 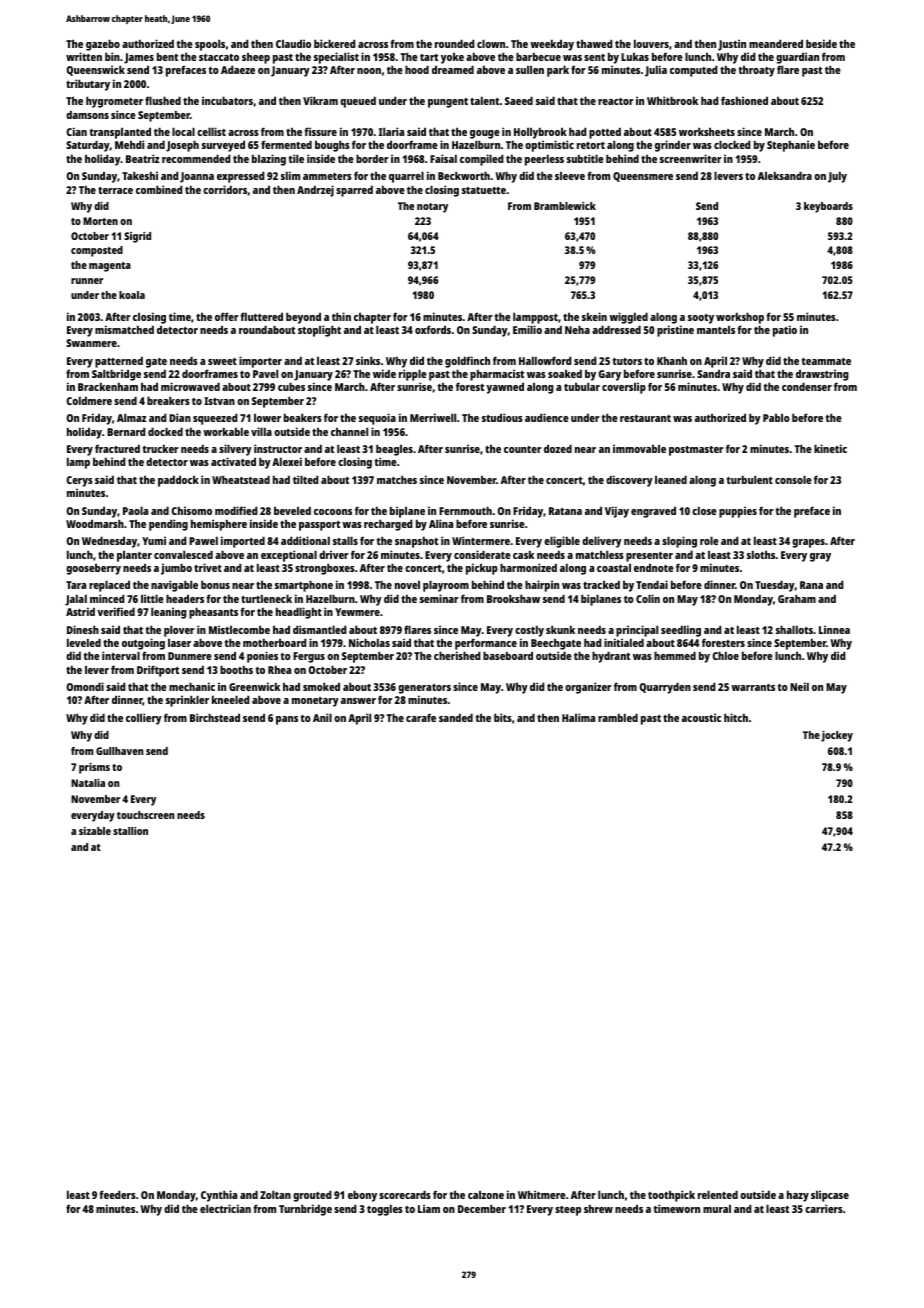 What do you see at coordinates (513, 598) in the screenshot?
I see `Brookshaw` at bounding box center [513, 598].
